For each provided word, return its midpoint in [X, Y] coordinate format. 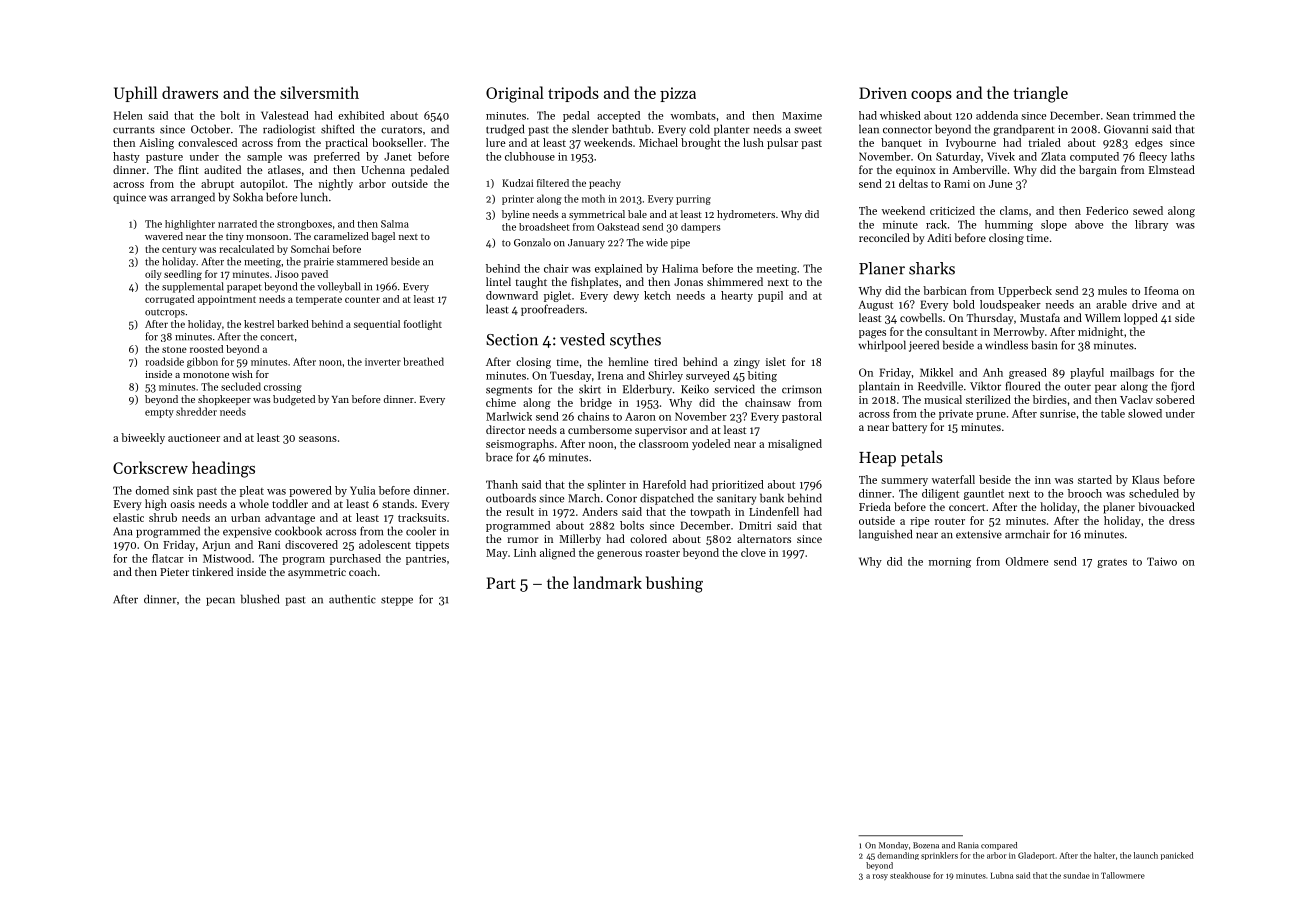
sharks [932, 268]
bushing [674, 584]
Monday [893, 846]
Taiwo [1162, 561]
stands [398, 503]
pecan [220, 601]
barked [293, 324]
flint [189, 169]
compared [999, 846]
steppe [397, 601]
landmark [607, 582]
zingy [747, 363]
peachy [605, 184]
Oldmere [1027, 561]
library [1151, 225]
